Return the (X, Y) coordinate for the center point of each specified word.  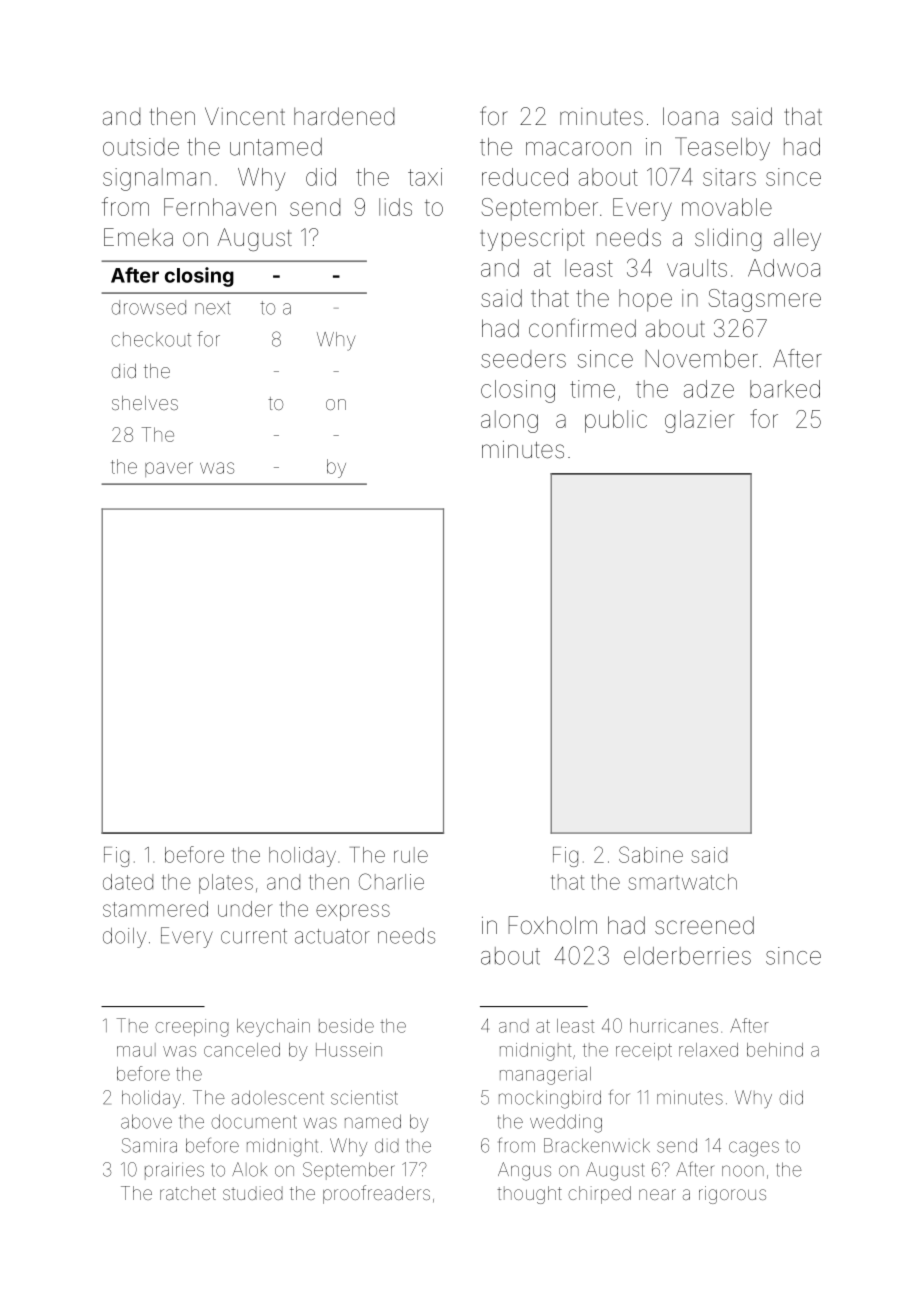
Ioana (690, 116)
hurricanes (674, 1026)
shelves (145, 403)
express (353, 912)
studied (253, 1193)
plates (226, 884)
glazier (699, 421)
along (509, 421)
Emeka (138, 237)
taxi (425, 177)
